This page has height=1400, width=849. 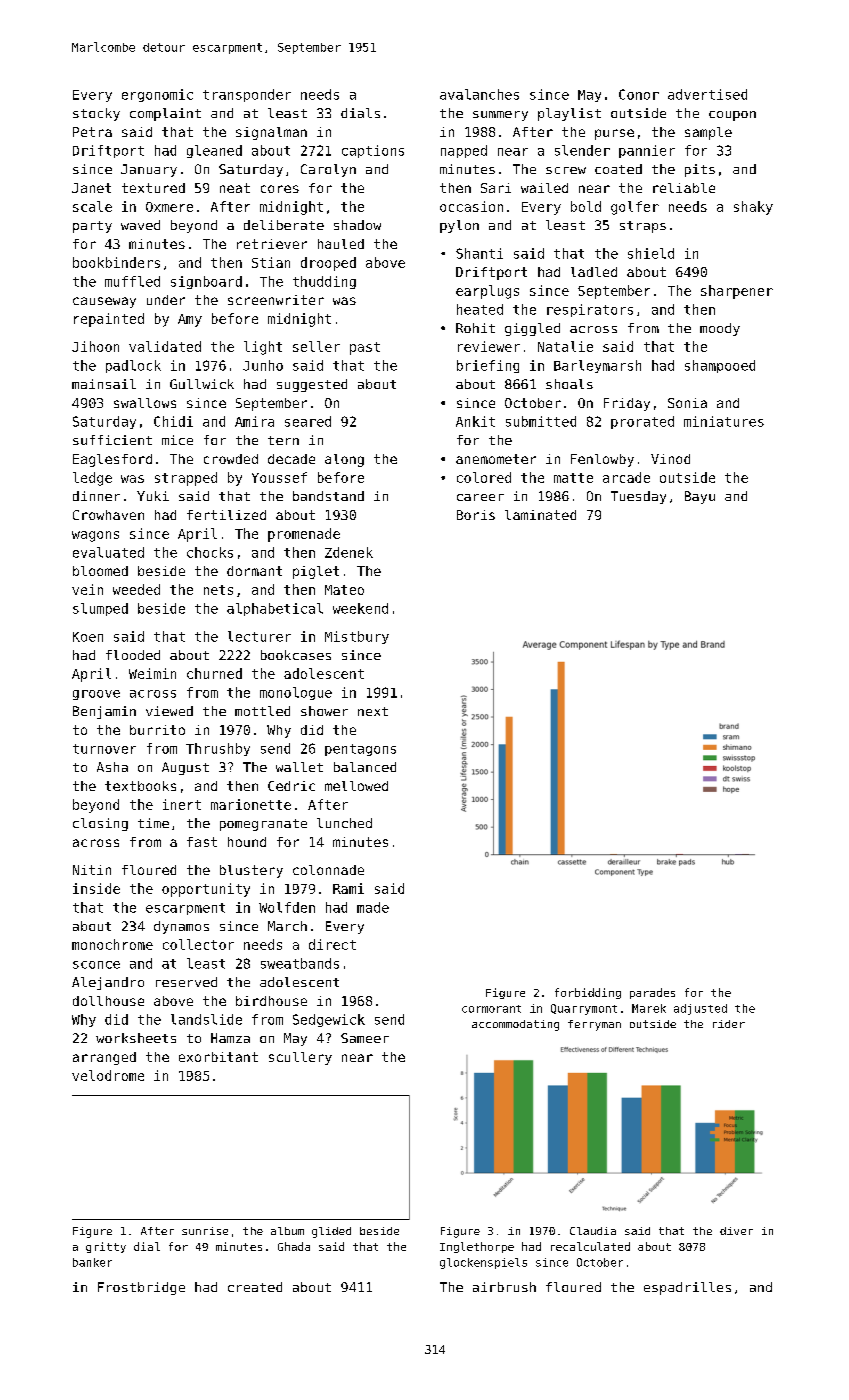 What do you see at coordinates (720, 366) in the page?
I see `shampooed` at bounding box center [720, 366].
